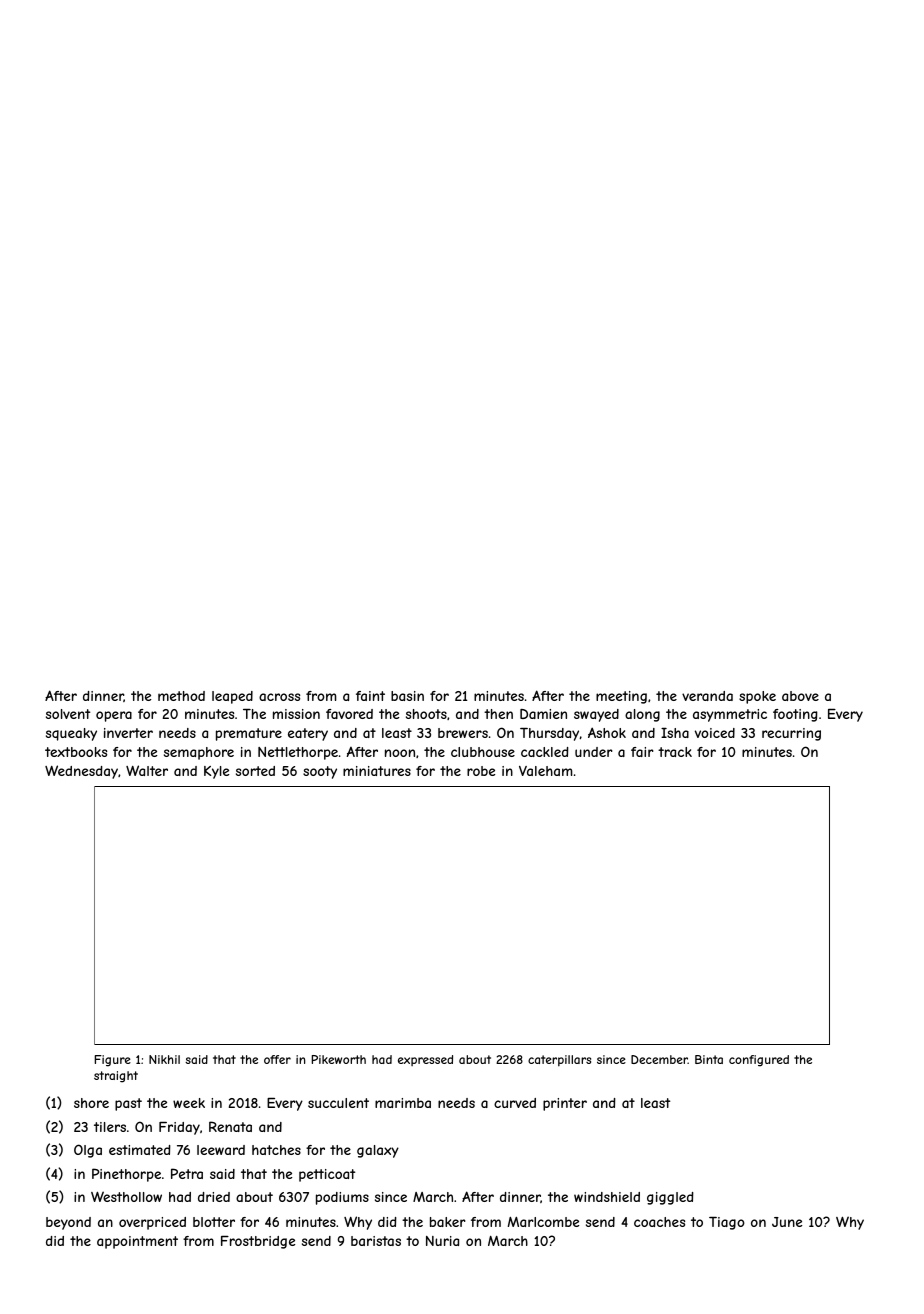  What do you see at coordinates (675, 752) in the screenshot?
I see `track` at bounding box center [675, 752].
